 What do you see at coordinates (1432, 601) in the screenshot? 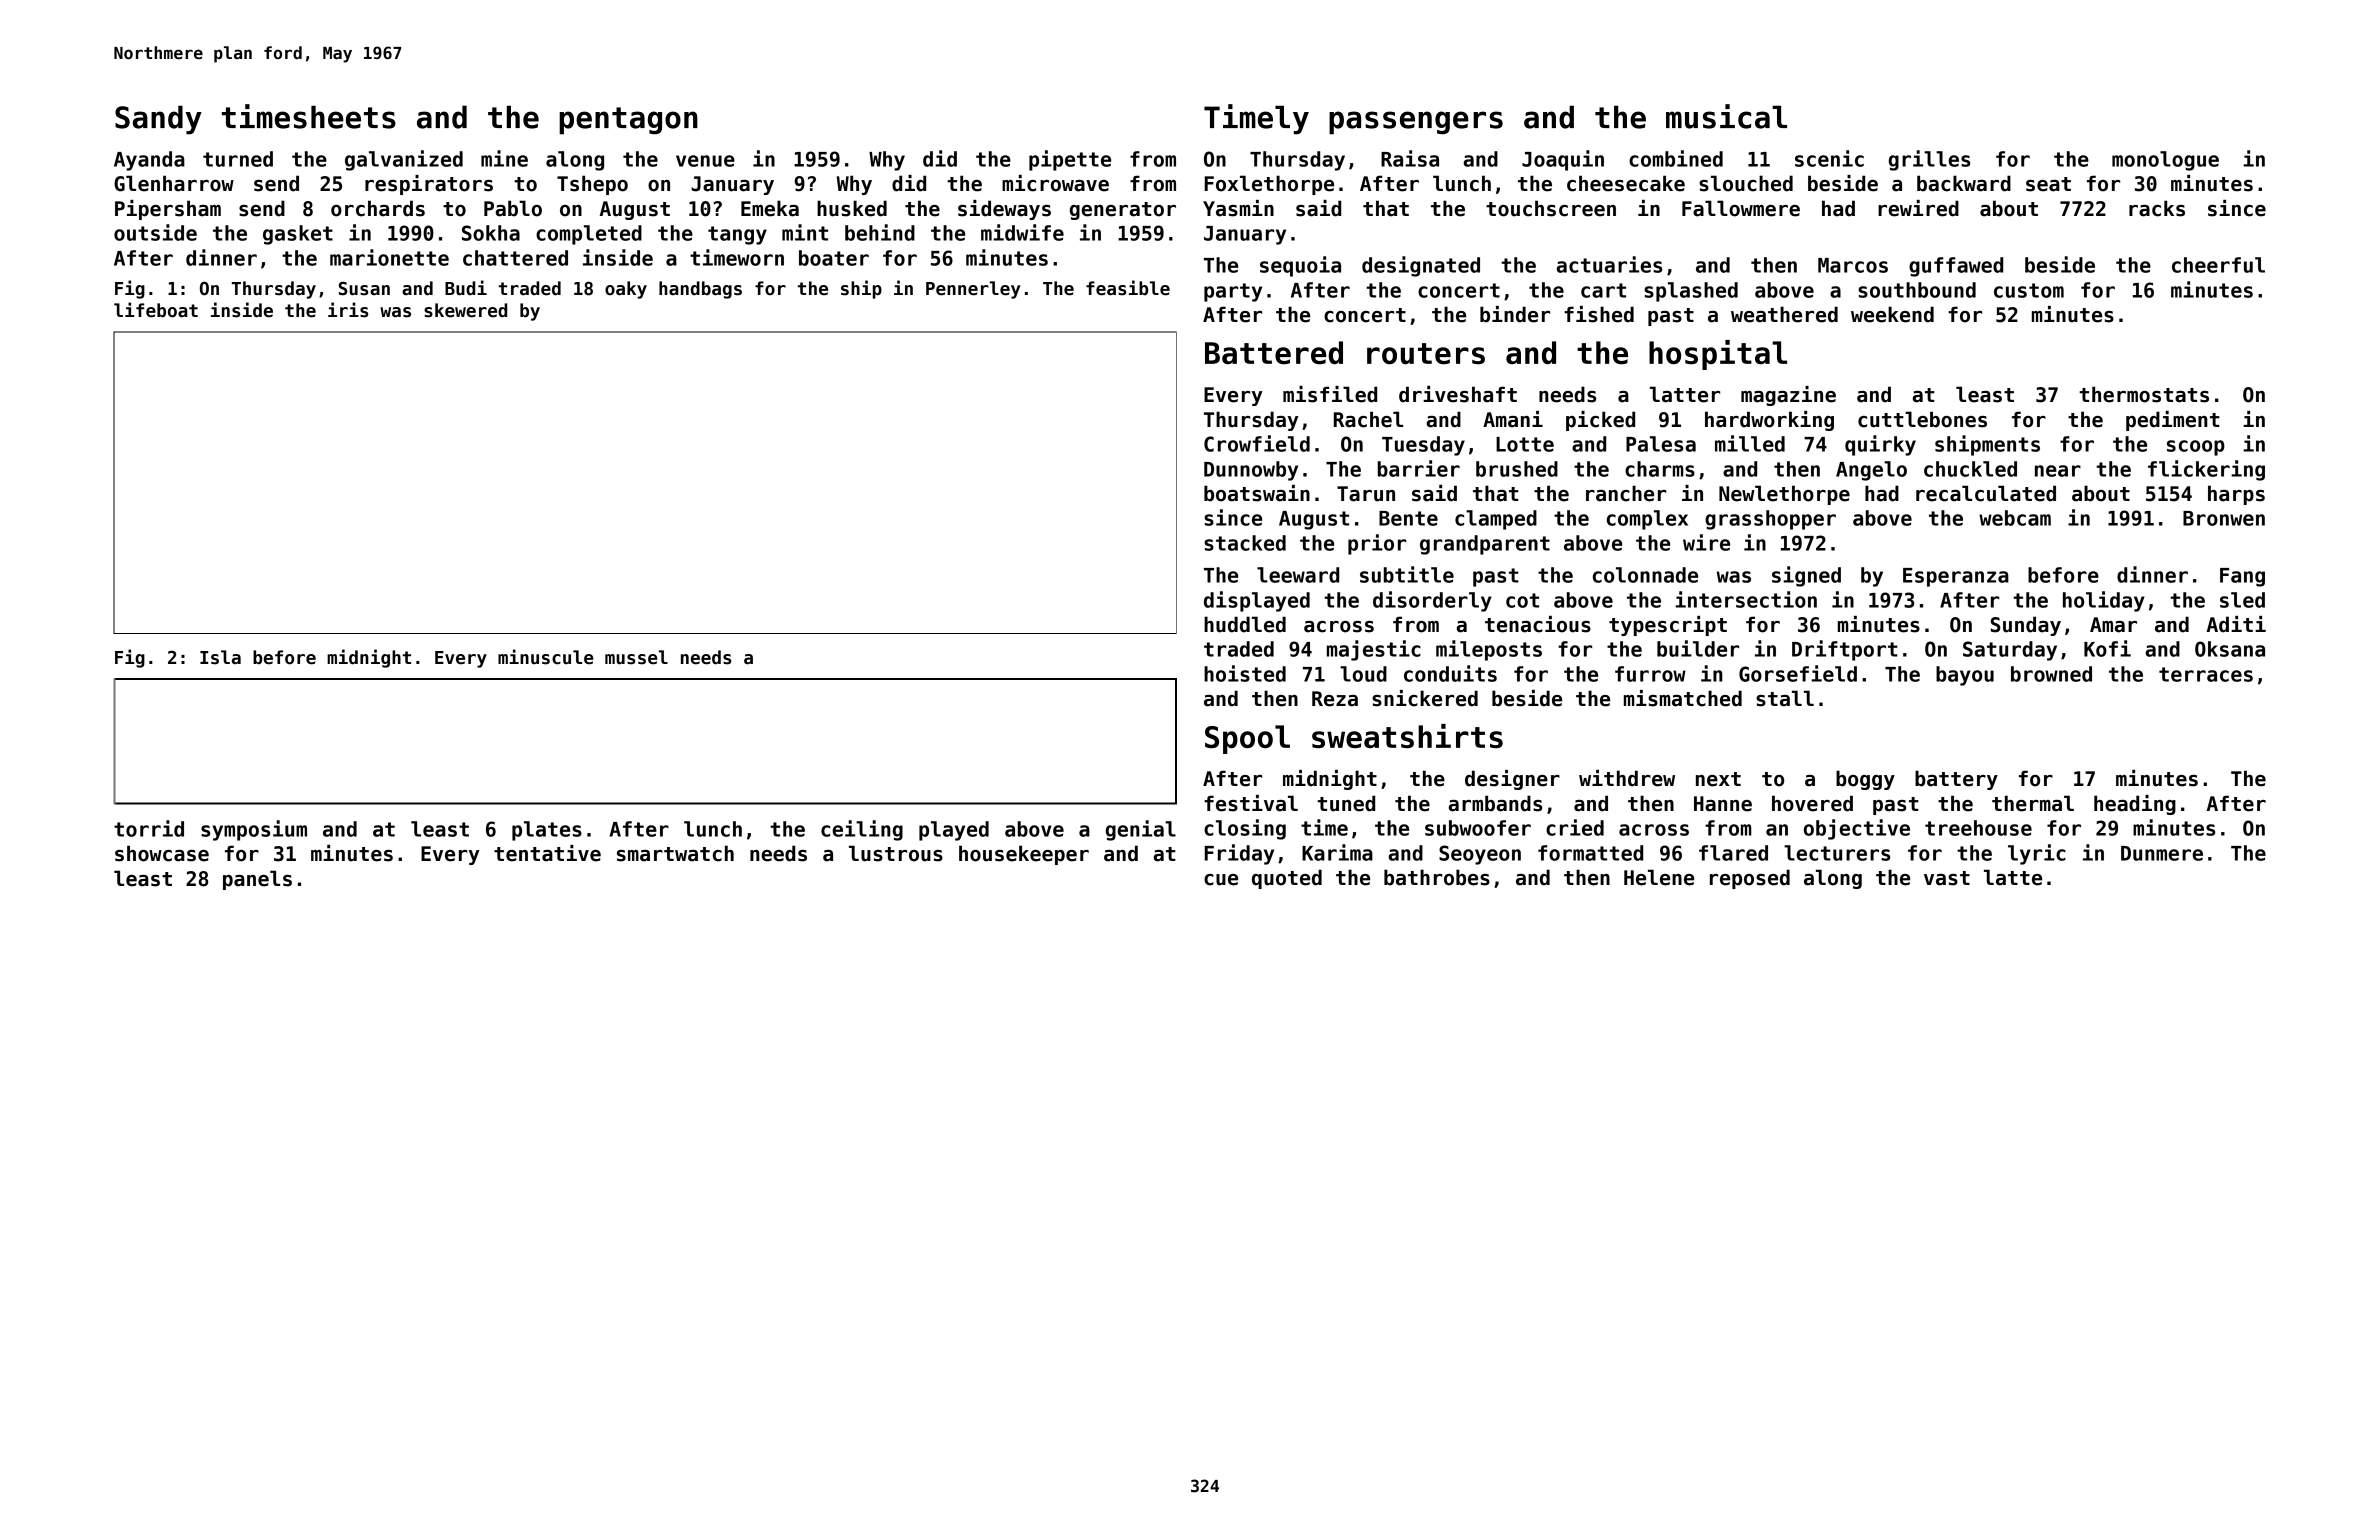
I see `disorderly` at bounding box center [1432, 601].
